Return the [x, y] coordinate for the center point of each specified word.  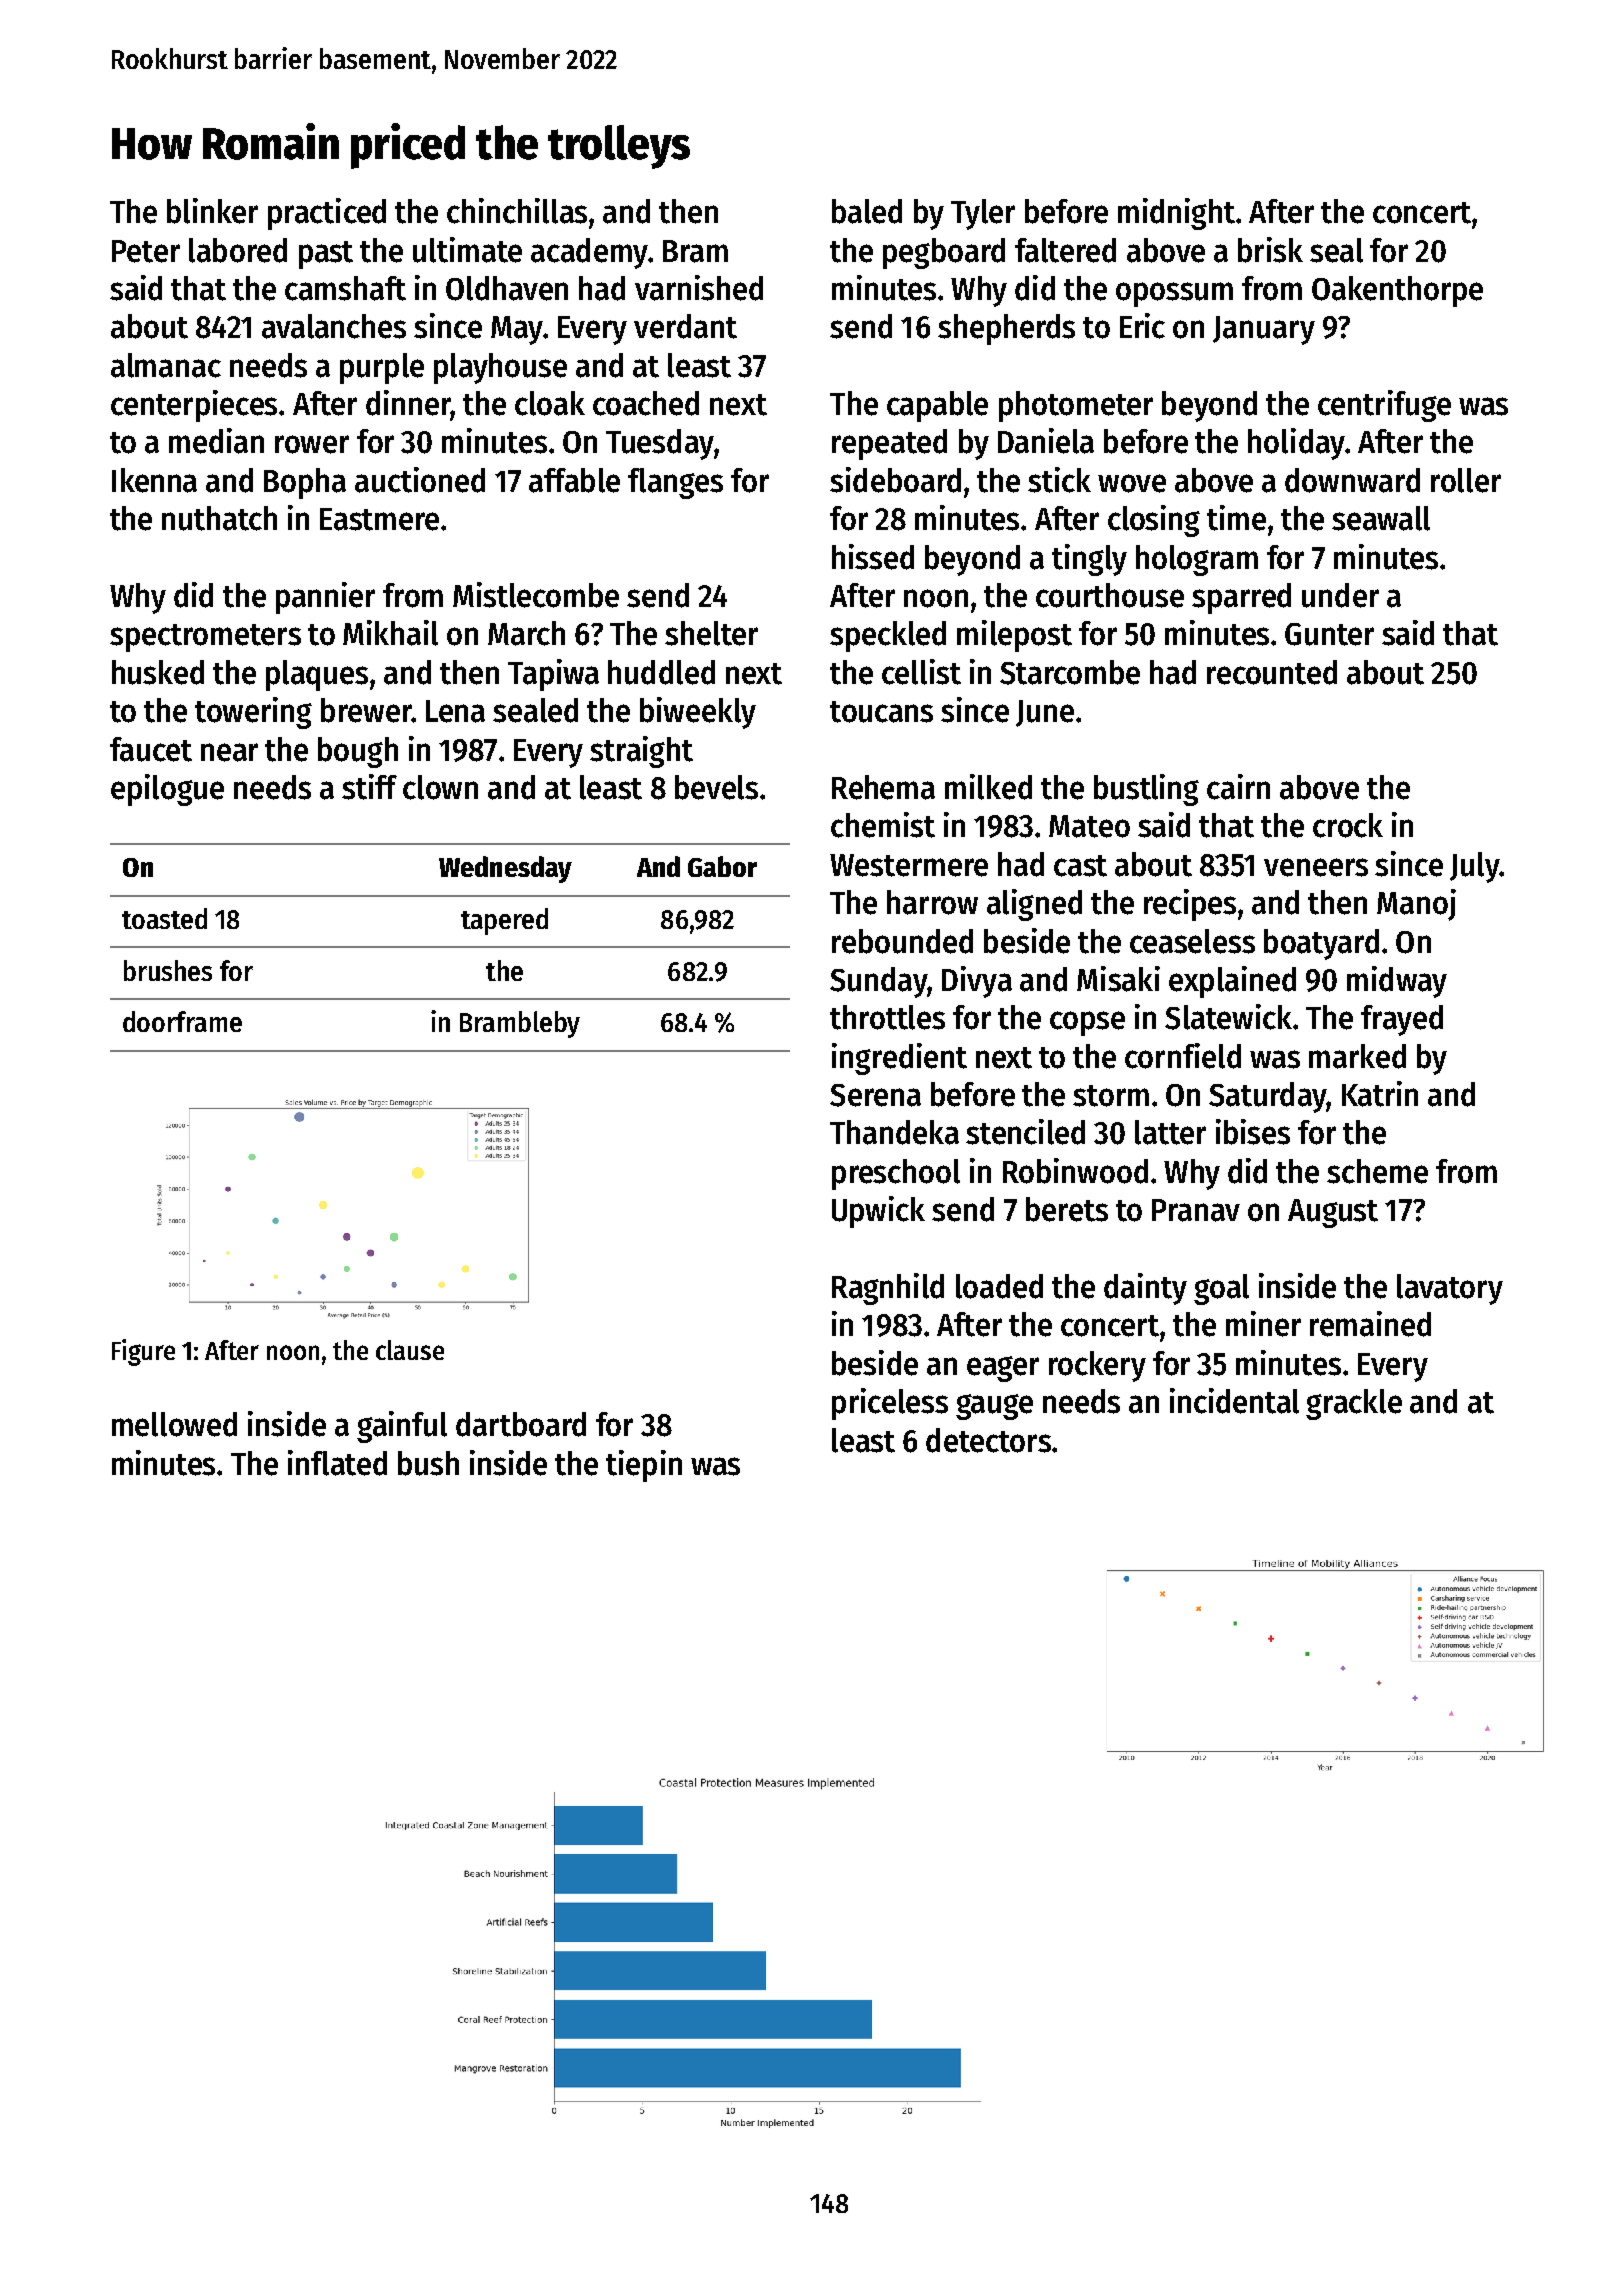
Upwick [878, 1212]
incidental [1234, 1401]
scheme [1377, 1171]
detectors [988, 1440]
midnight [1176, 214]
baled [867, 211]
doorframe [182, 1021]
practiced [327, 214]
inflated [337, 1463]
